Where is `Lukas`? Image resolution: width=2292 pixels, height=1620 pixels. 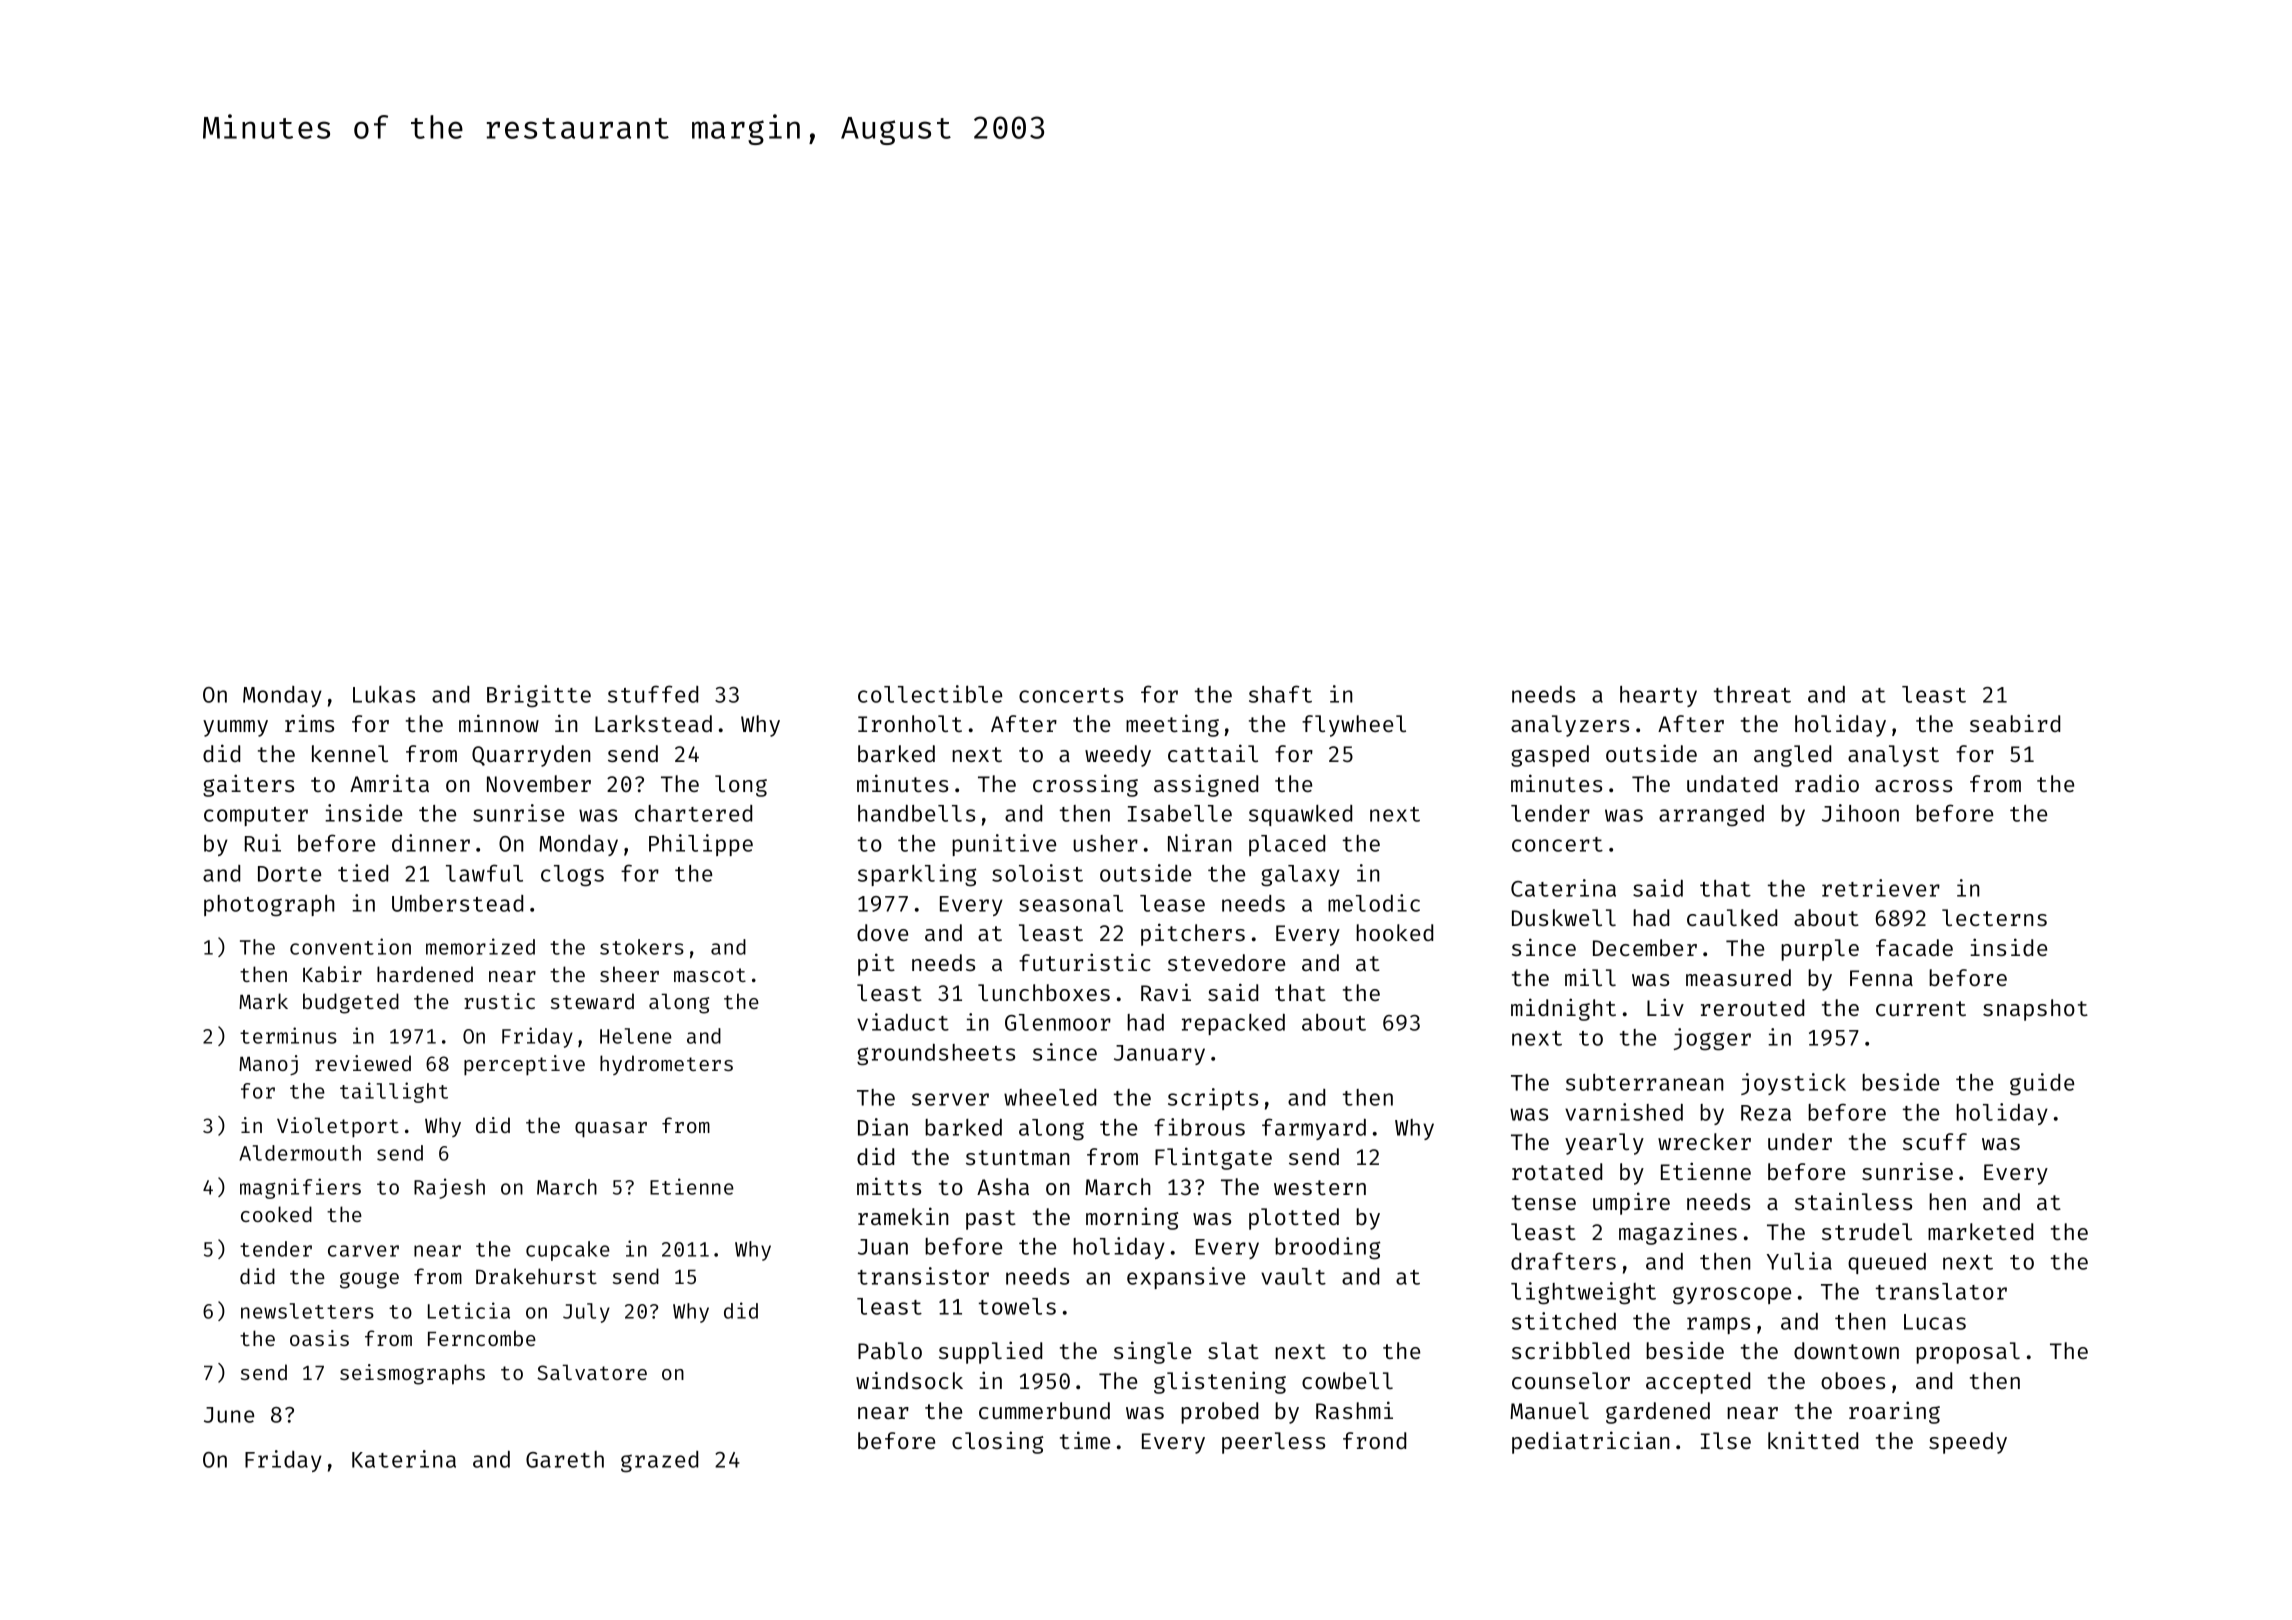
Lukas is located at coordinates (384, 694).
